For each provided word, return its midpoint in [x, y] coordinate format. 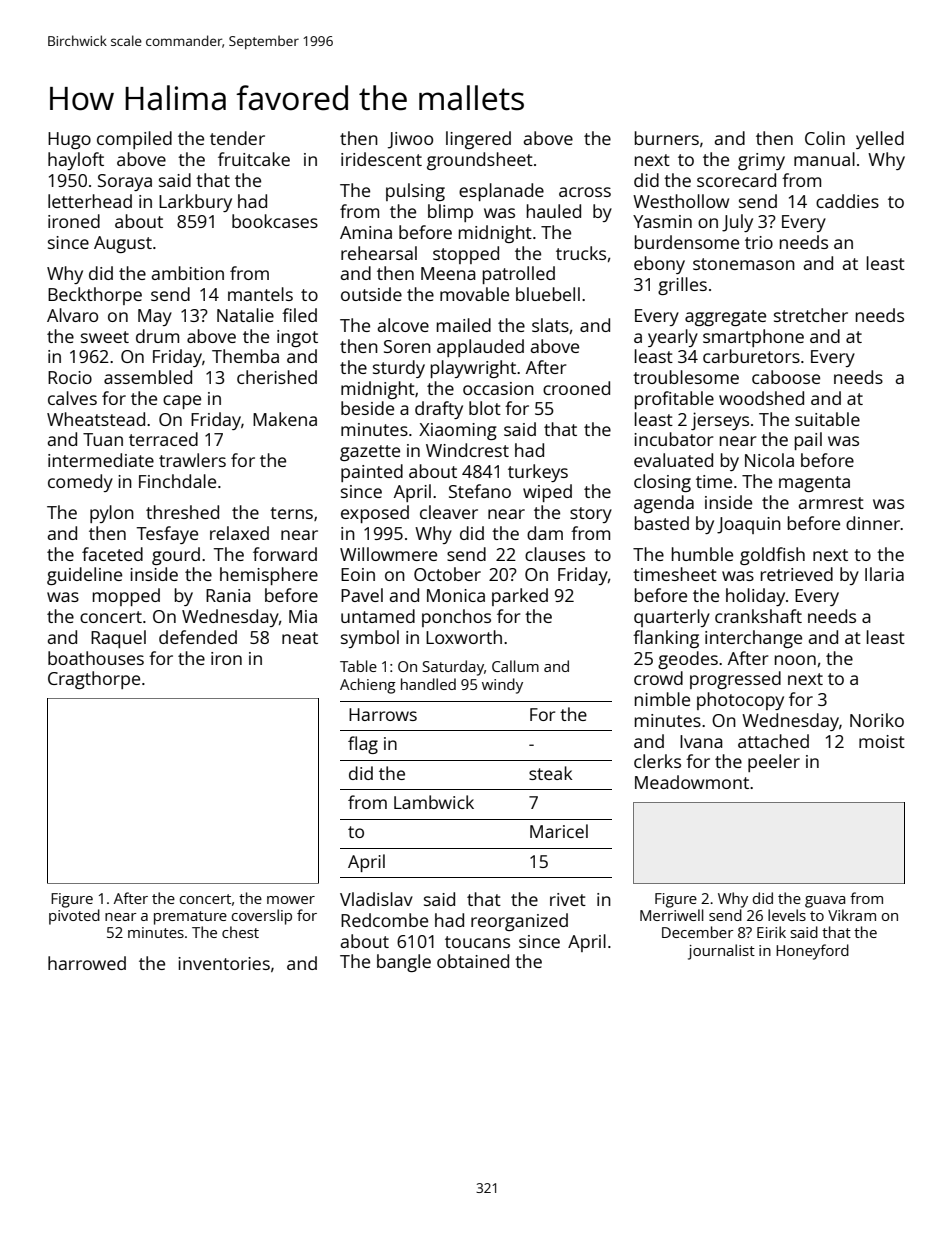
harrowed [87, 963]
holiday [755, 597]
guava [825, 902]
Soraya [125, 182]
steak [550, 773]
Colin [825, 138]
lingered [478, 140]
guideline [84, 576]
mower [291, 900]
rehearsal [379, 253]
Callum [515, 666]
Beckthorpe [95, 296]
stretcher [811, 315]
